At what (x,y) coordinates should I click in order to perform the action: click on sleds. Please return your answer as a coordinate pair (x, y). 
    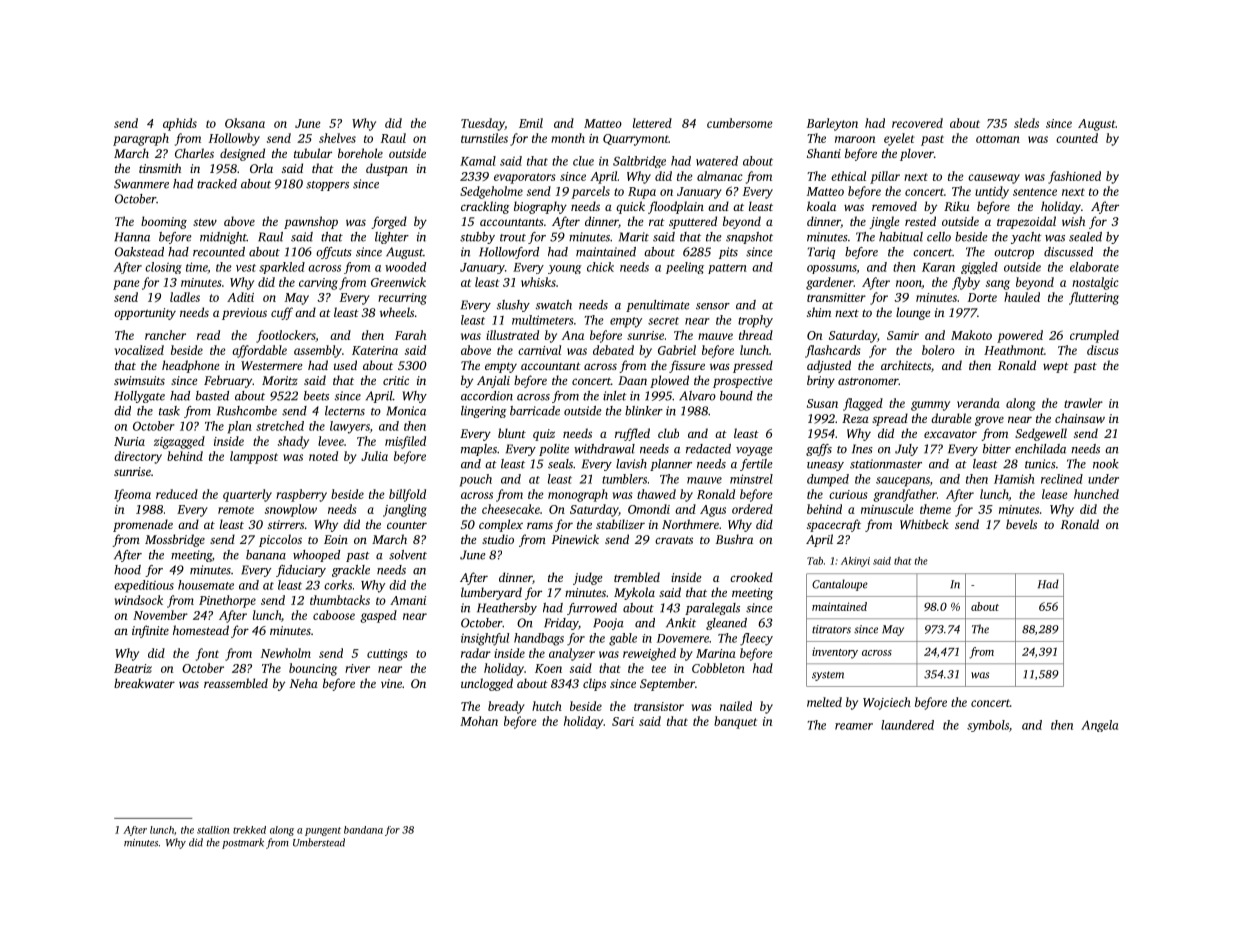
    Looking at the image, I should click on (1026, 123).
